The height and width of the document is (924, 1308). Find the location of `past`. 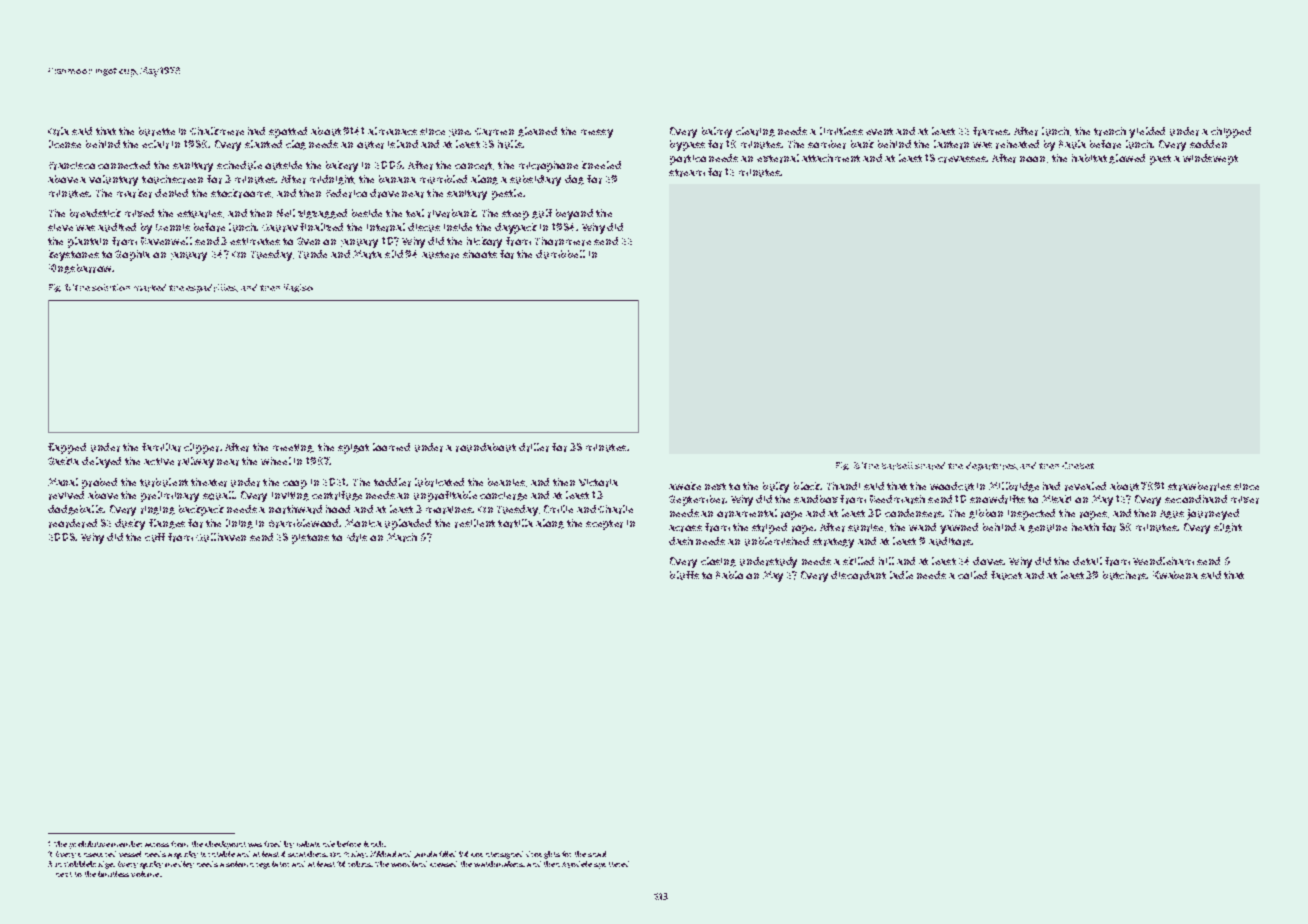

past is located at coordinates (1160, 160).
